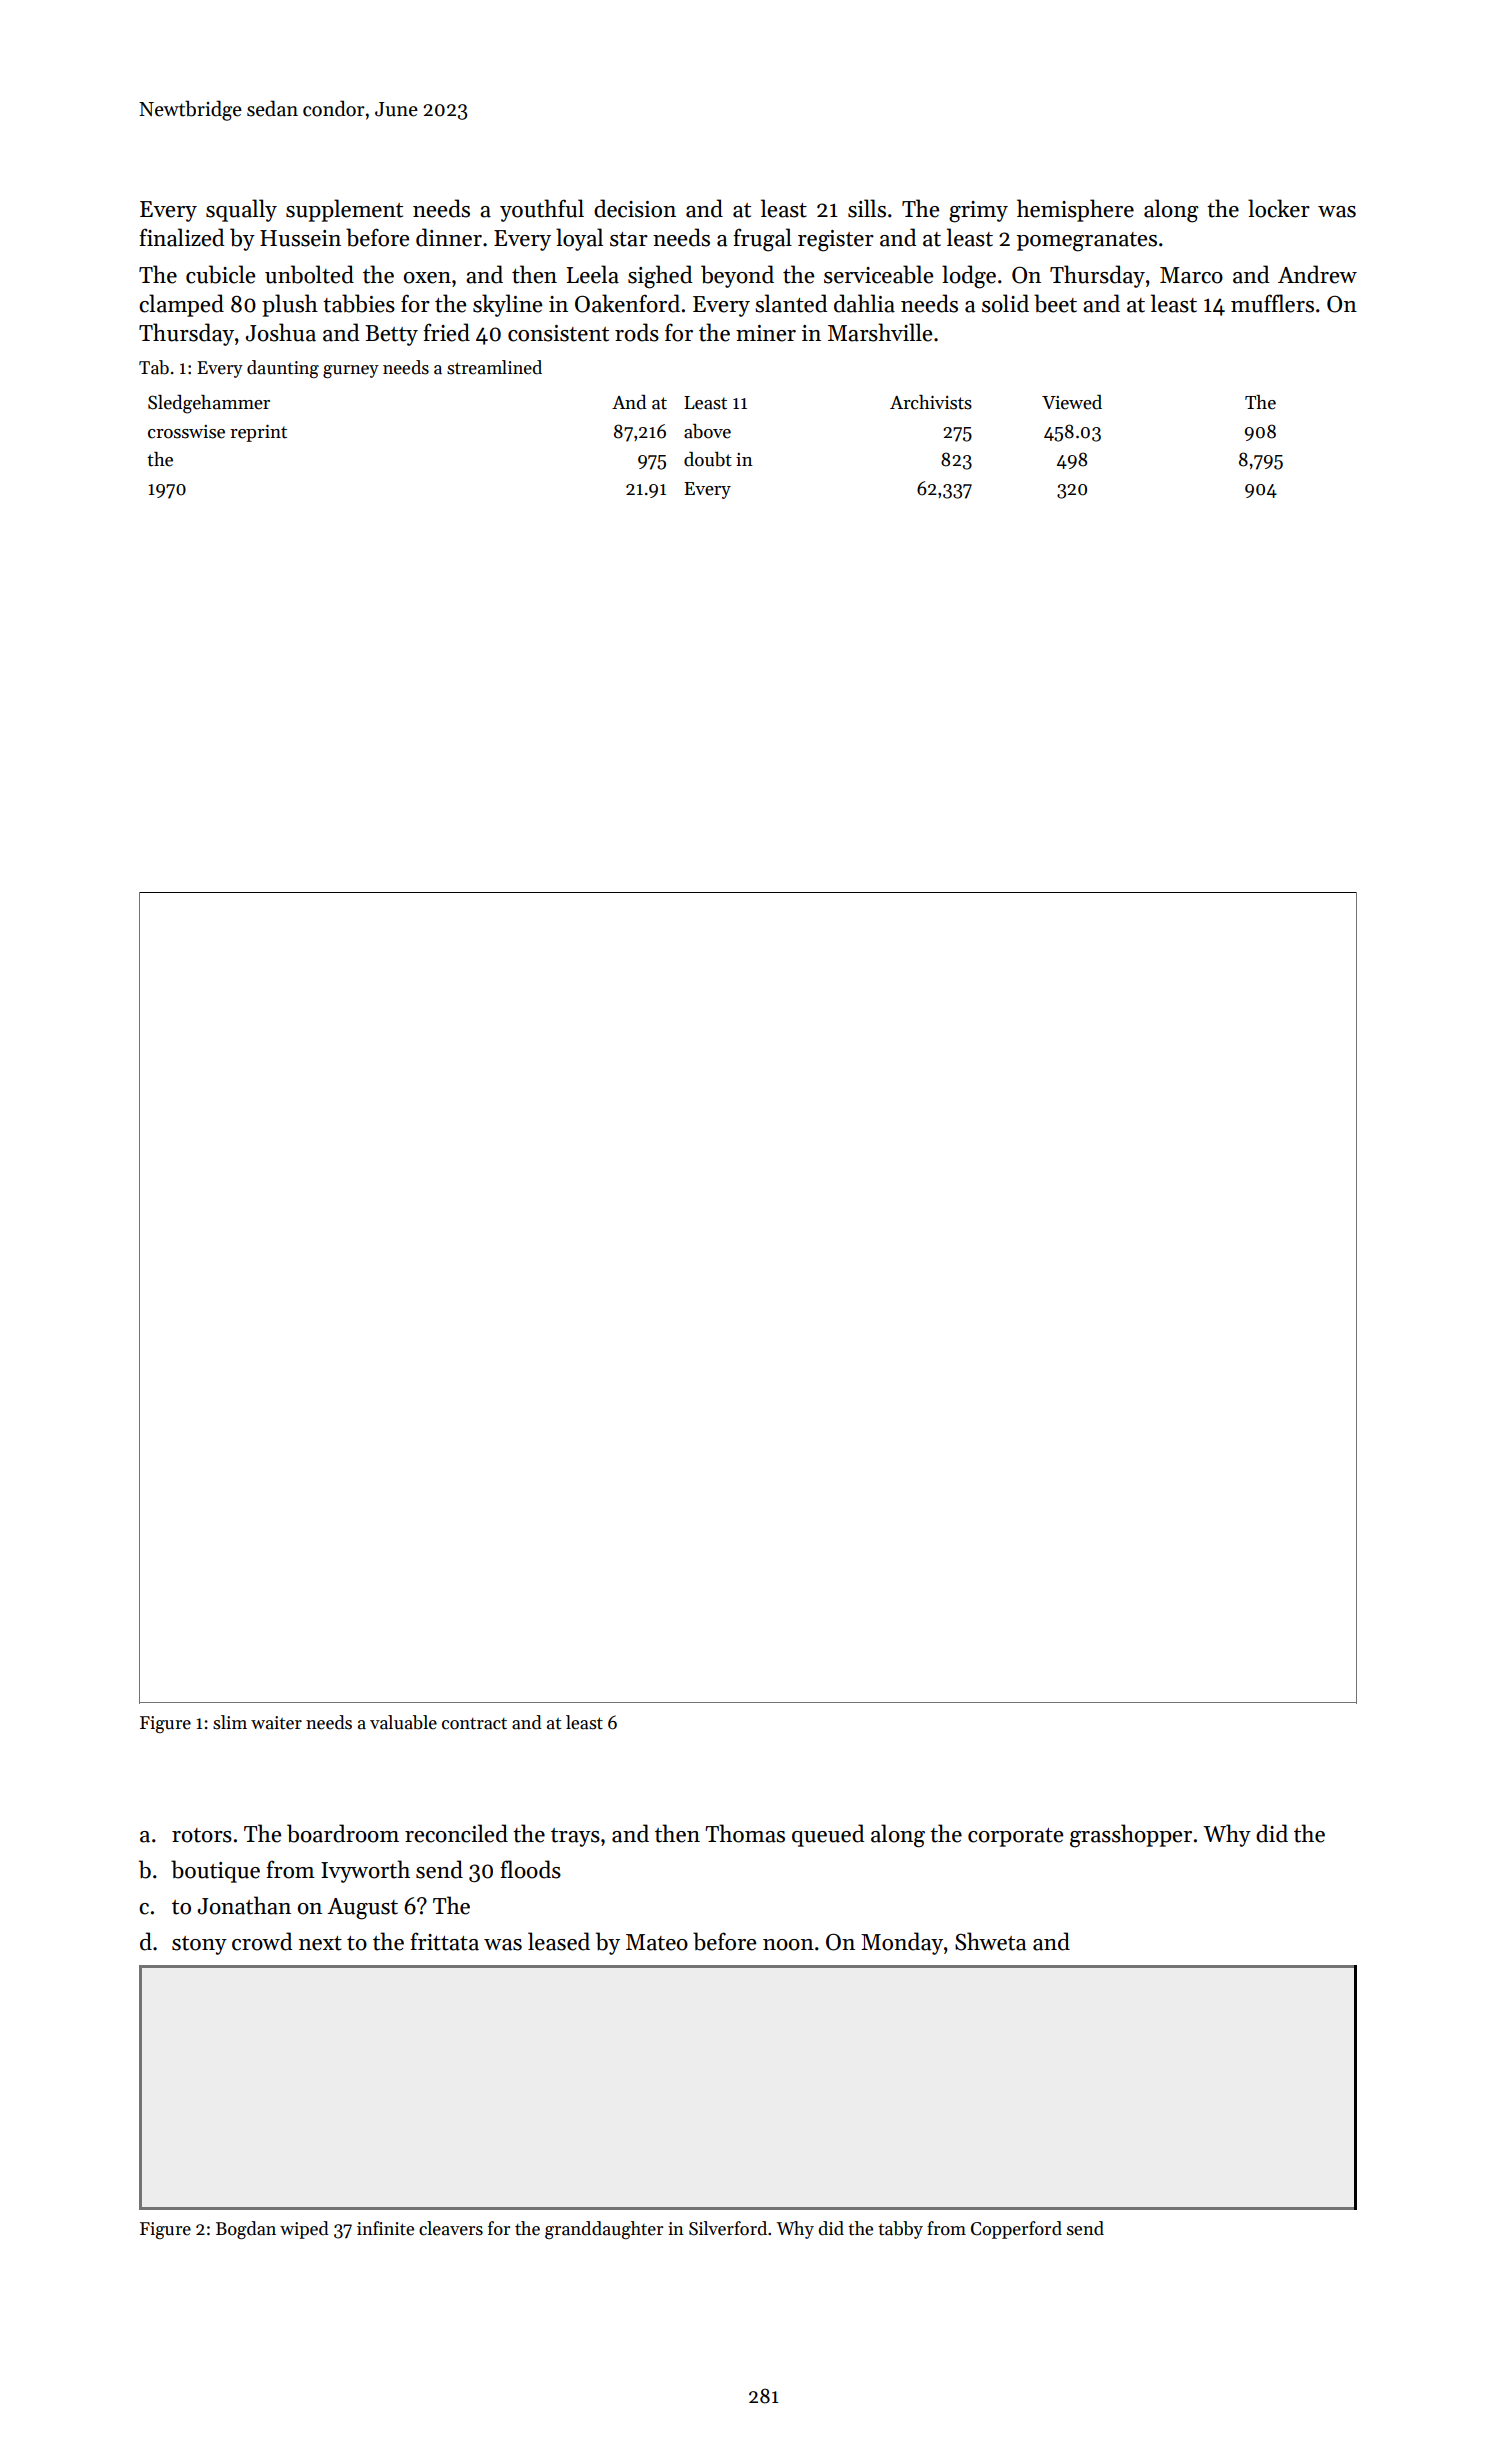 The width and height of the screenshot is (1496, 2464). I want to click on reprint, so click(258, 433).
